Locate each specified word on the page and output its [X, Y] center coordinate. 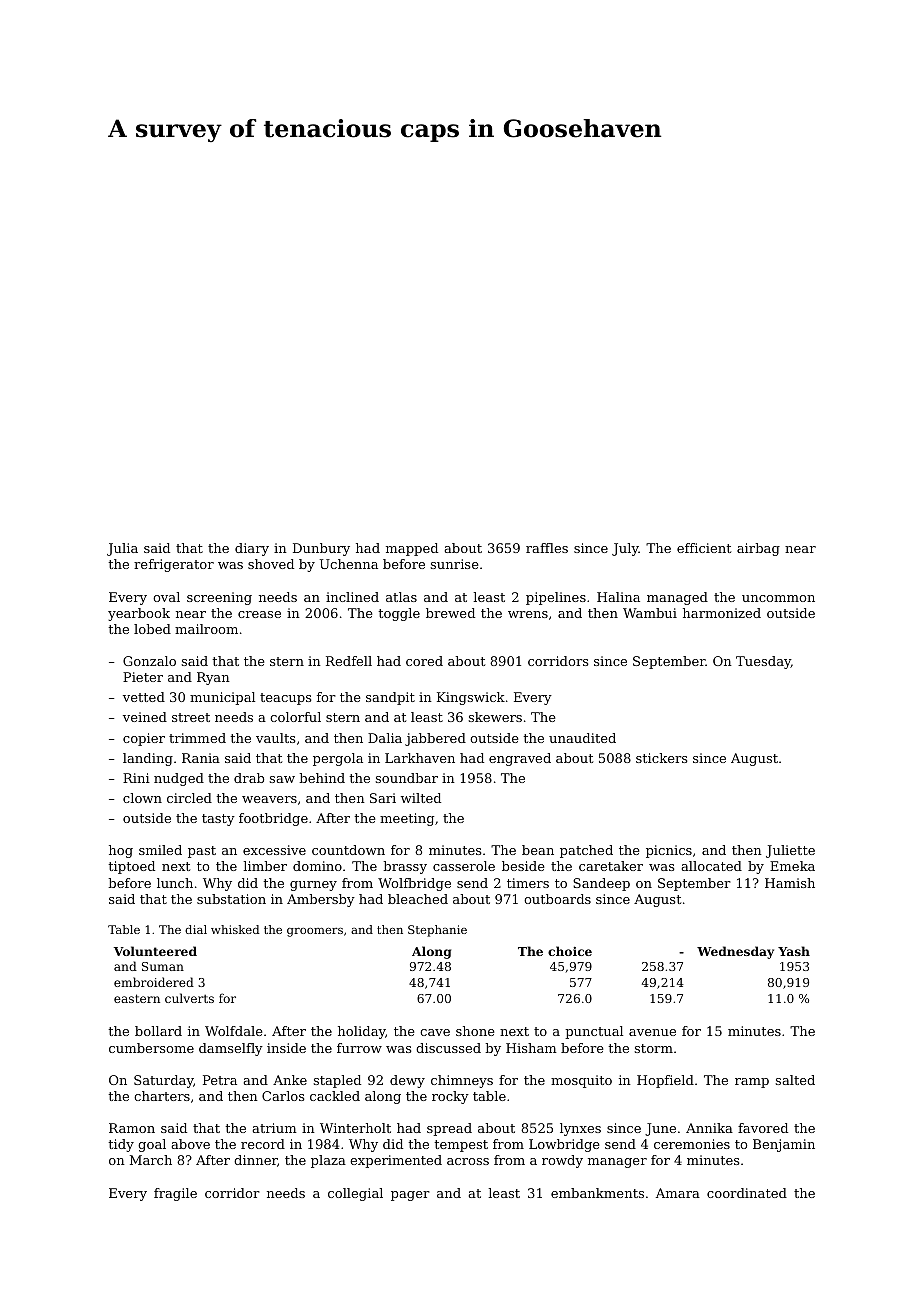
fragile [175, 1194]
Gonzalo [149, 661]
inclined [352, 597]
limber [265, 866]
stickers [662, 758]
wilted [421, 798]
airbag [758, 549]
